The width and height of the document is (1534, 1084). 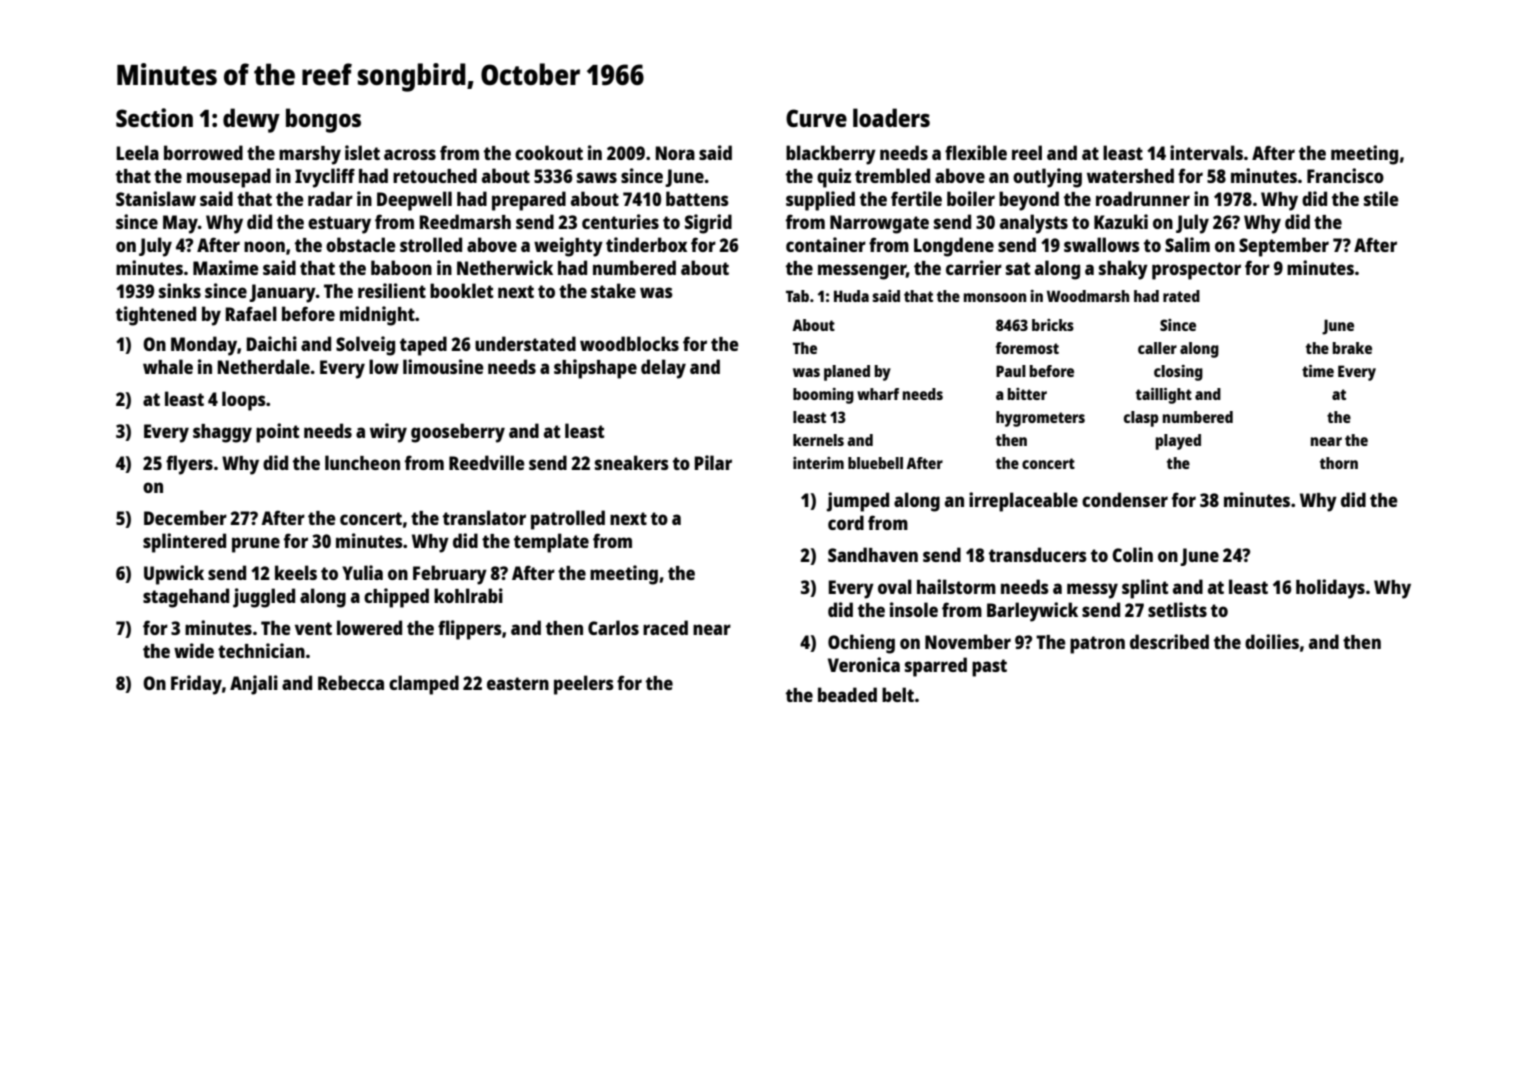 What do you see at coordinates (1206, 152) in the document?
I see `intervals` at bounding box center [1206, 152].
